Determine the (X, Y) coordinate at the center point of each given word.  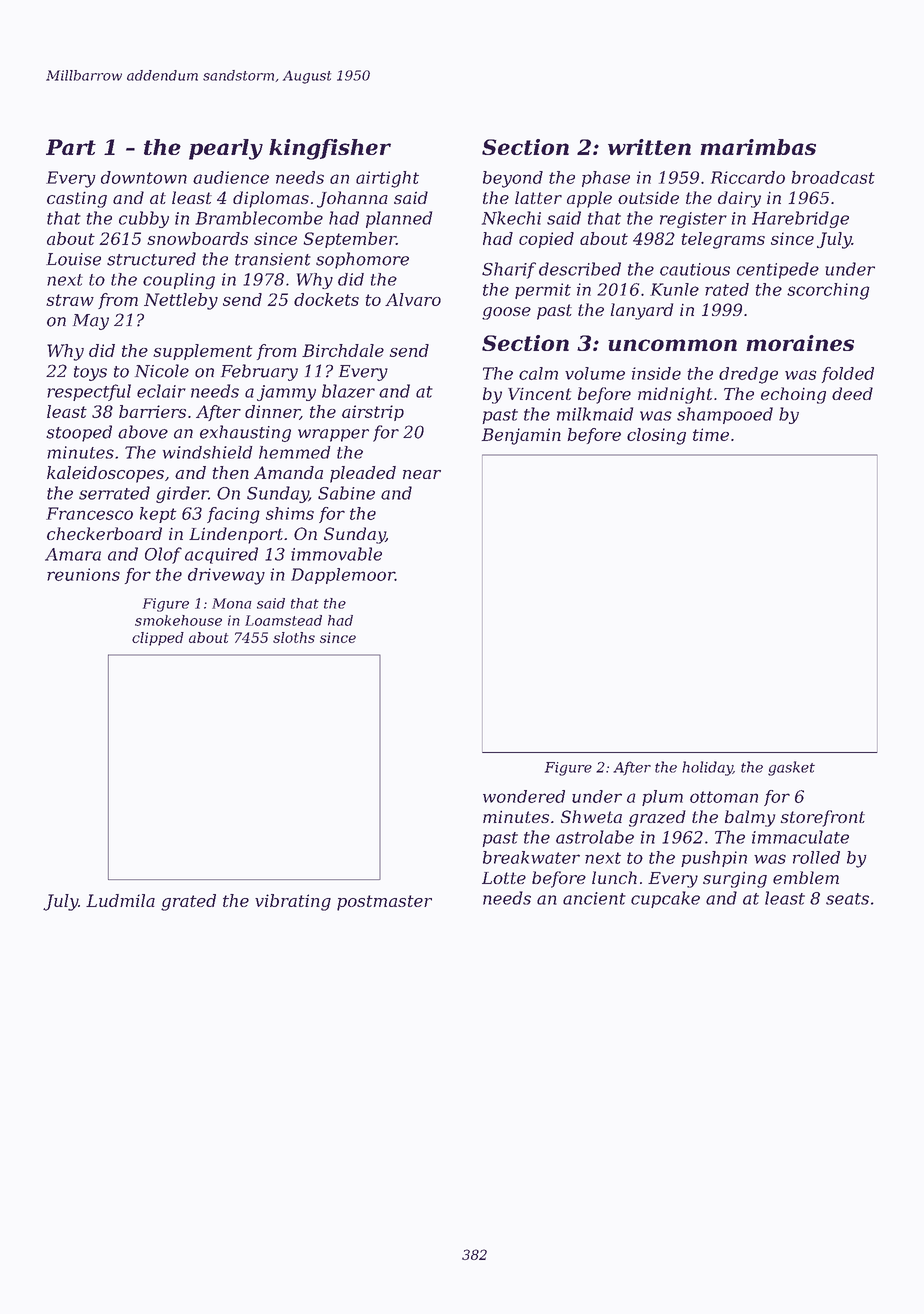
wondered (524, 796)
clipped (158, 639)
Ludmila (120, 900)
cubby (144, 219)
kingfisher (330, 149)
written (649, 147)
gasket (791, 768)
